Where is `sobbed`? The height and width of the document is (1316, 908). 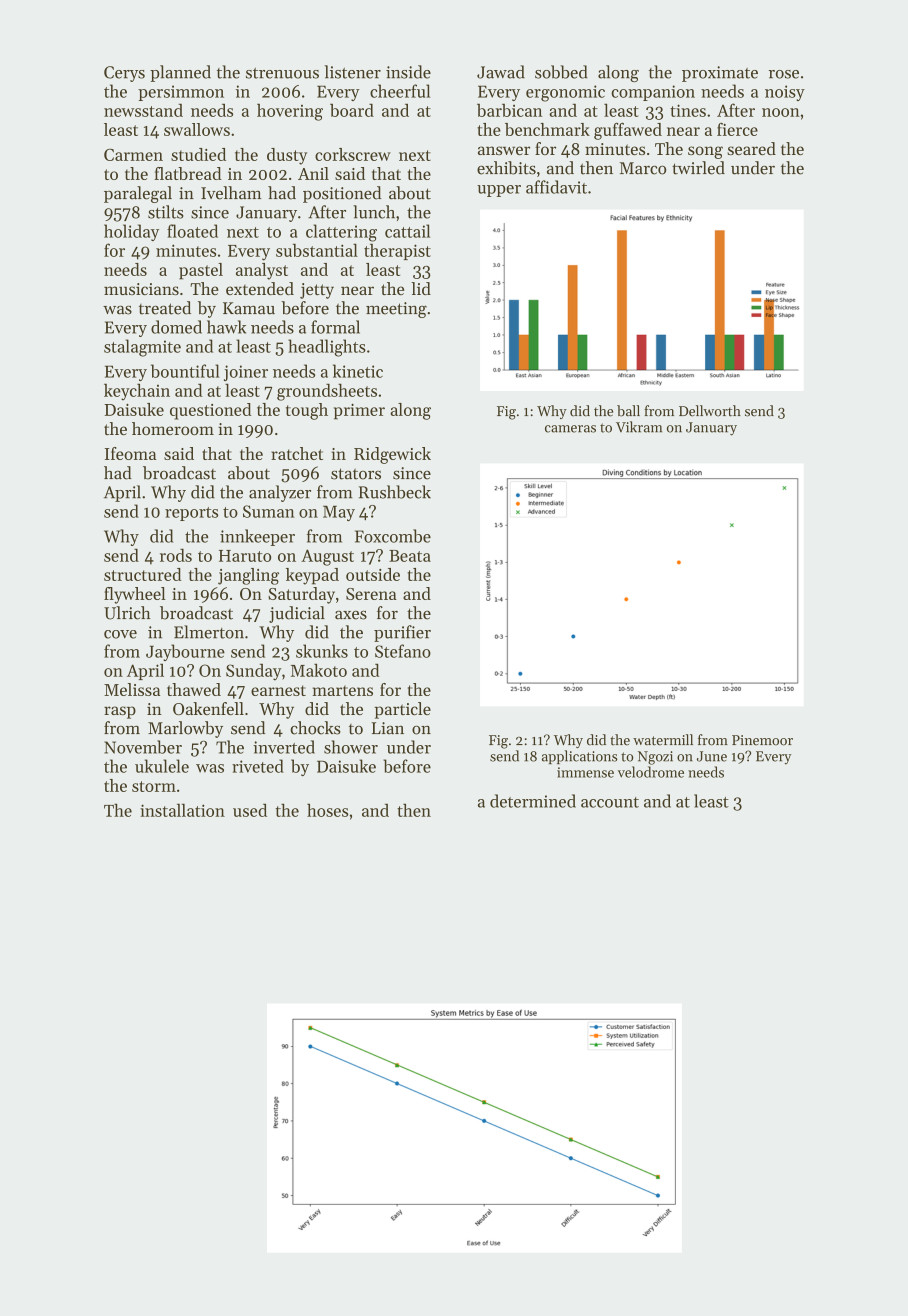 sobbed is located at coordinates (561, 72).
